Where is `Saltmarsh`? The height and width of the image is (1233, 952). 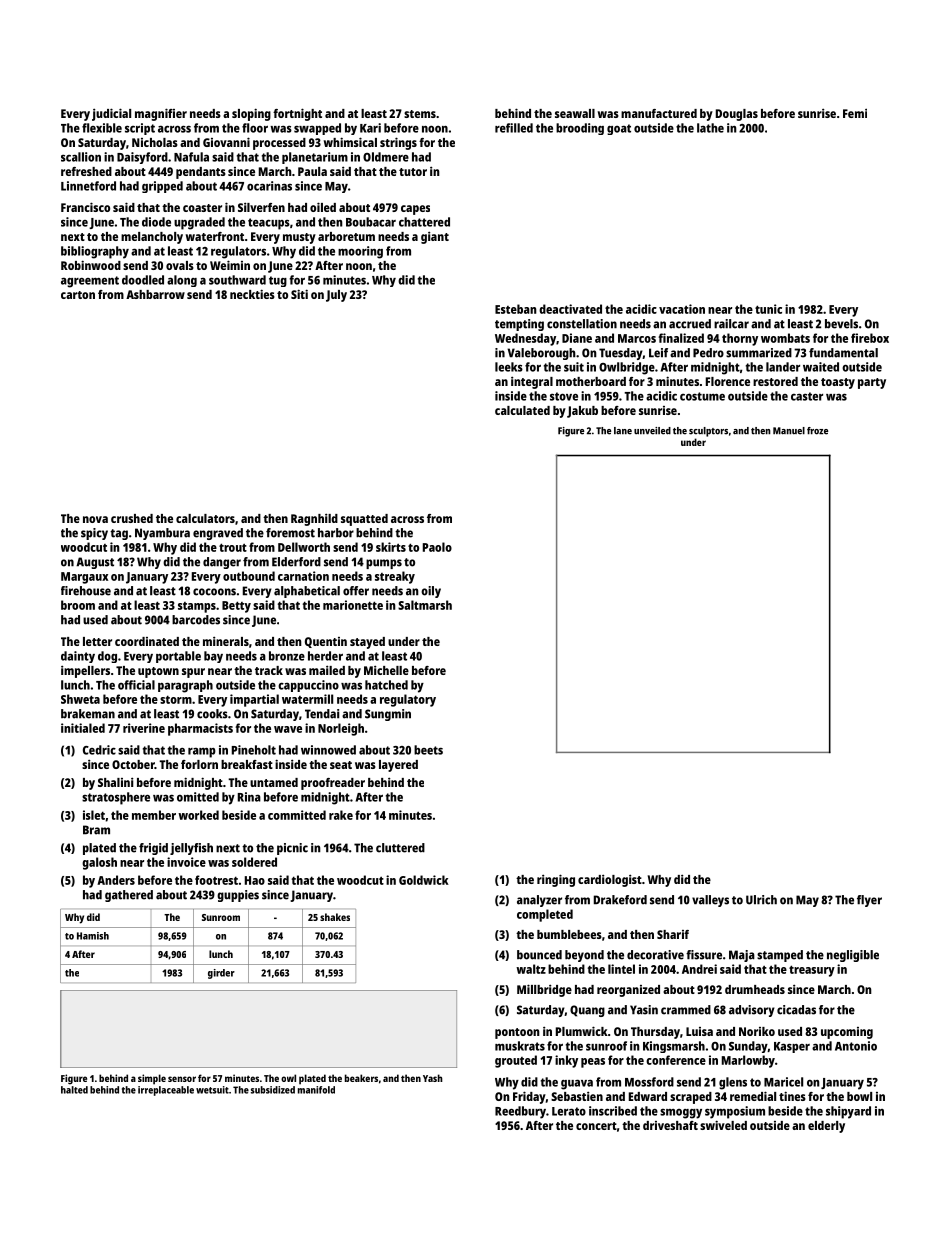 Saltmarsh is located at coordinates (425, 605).
